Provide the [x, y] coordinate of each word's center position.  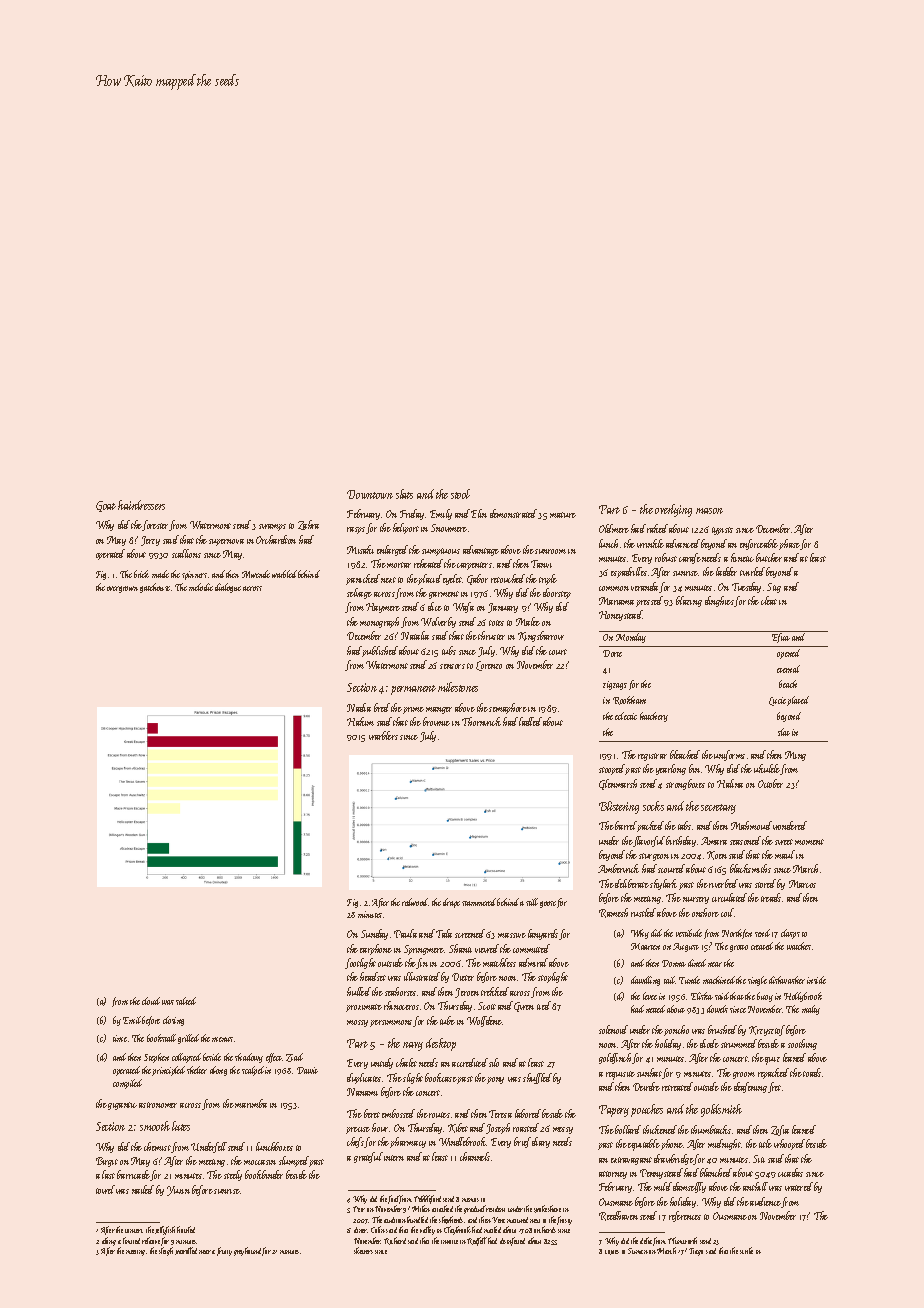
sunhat [649, 1072]
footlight [360, 963]
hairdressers [141, 505]
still [532, 902]
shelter [197, 1070]
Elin [479, 513]
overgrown [122, 589]
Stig [774, 588]
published [380, 651]
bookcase [441, 1077]
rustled [643, 912]
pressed [649, 601]
